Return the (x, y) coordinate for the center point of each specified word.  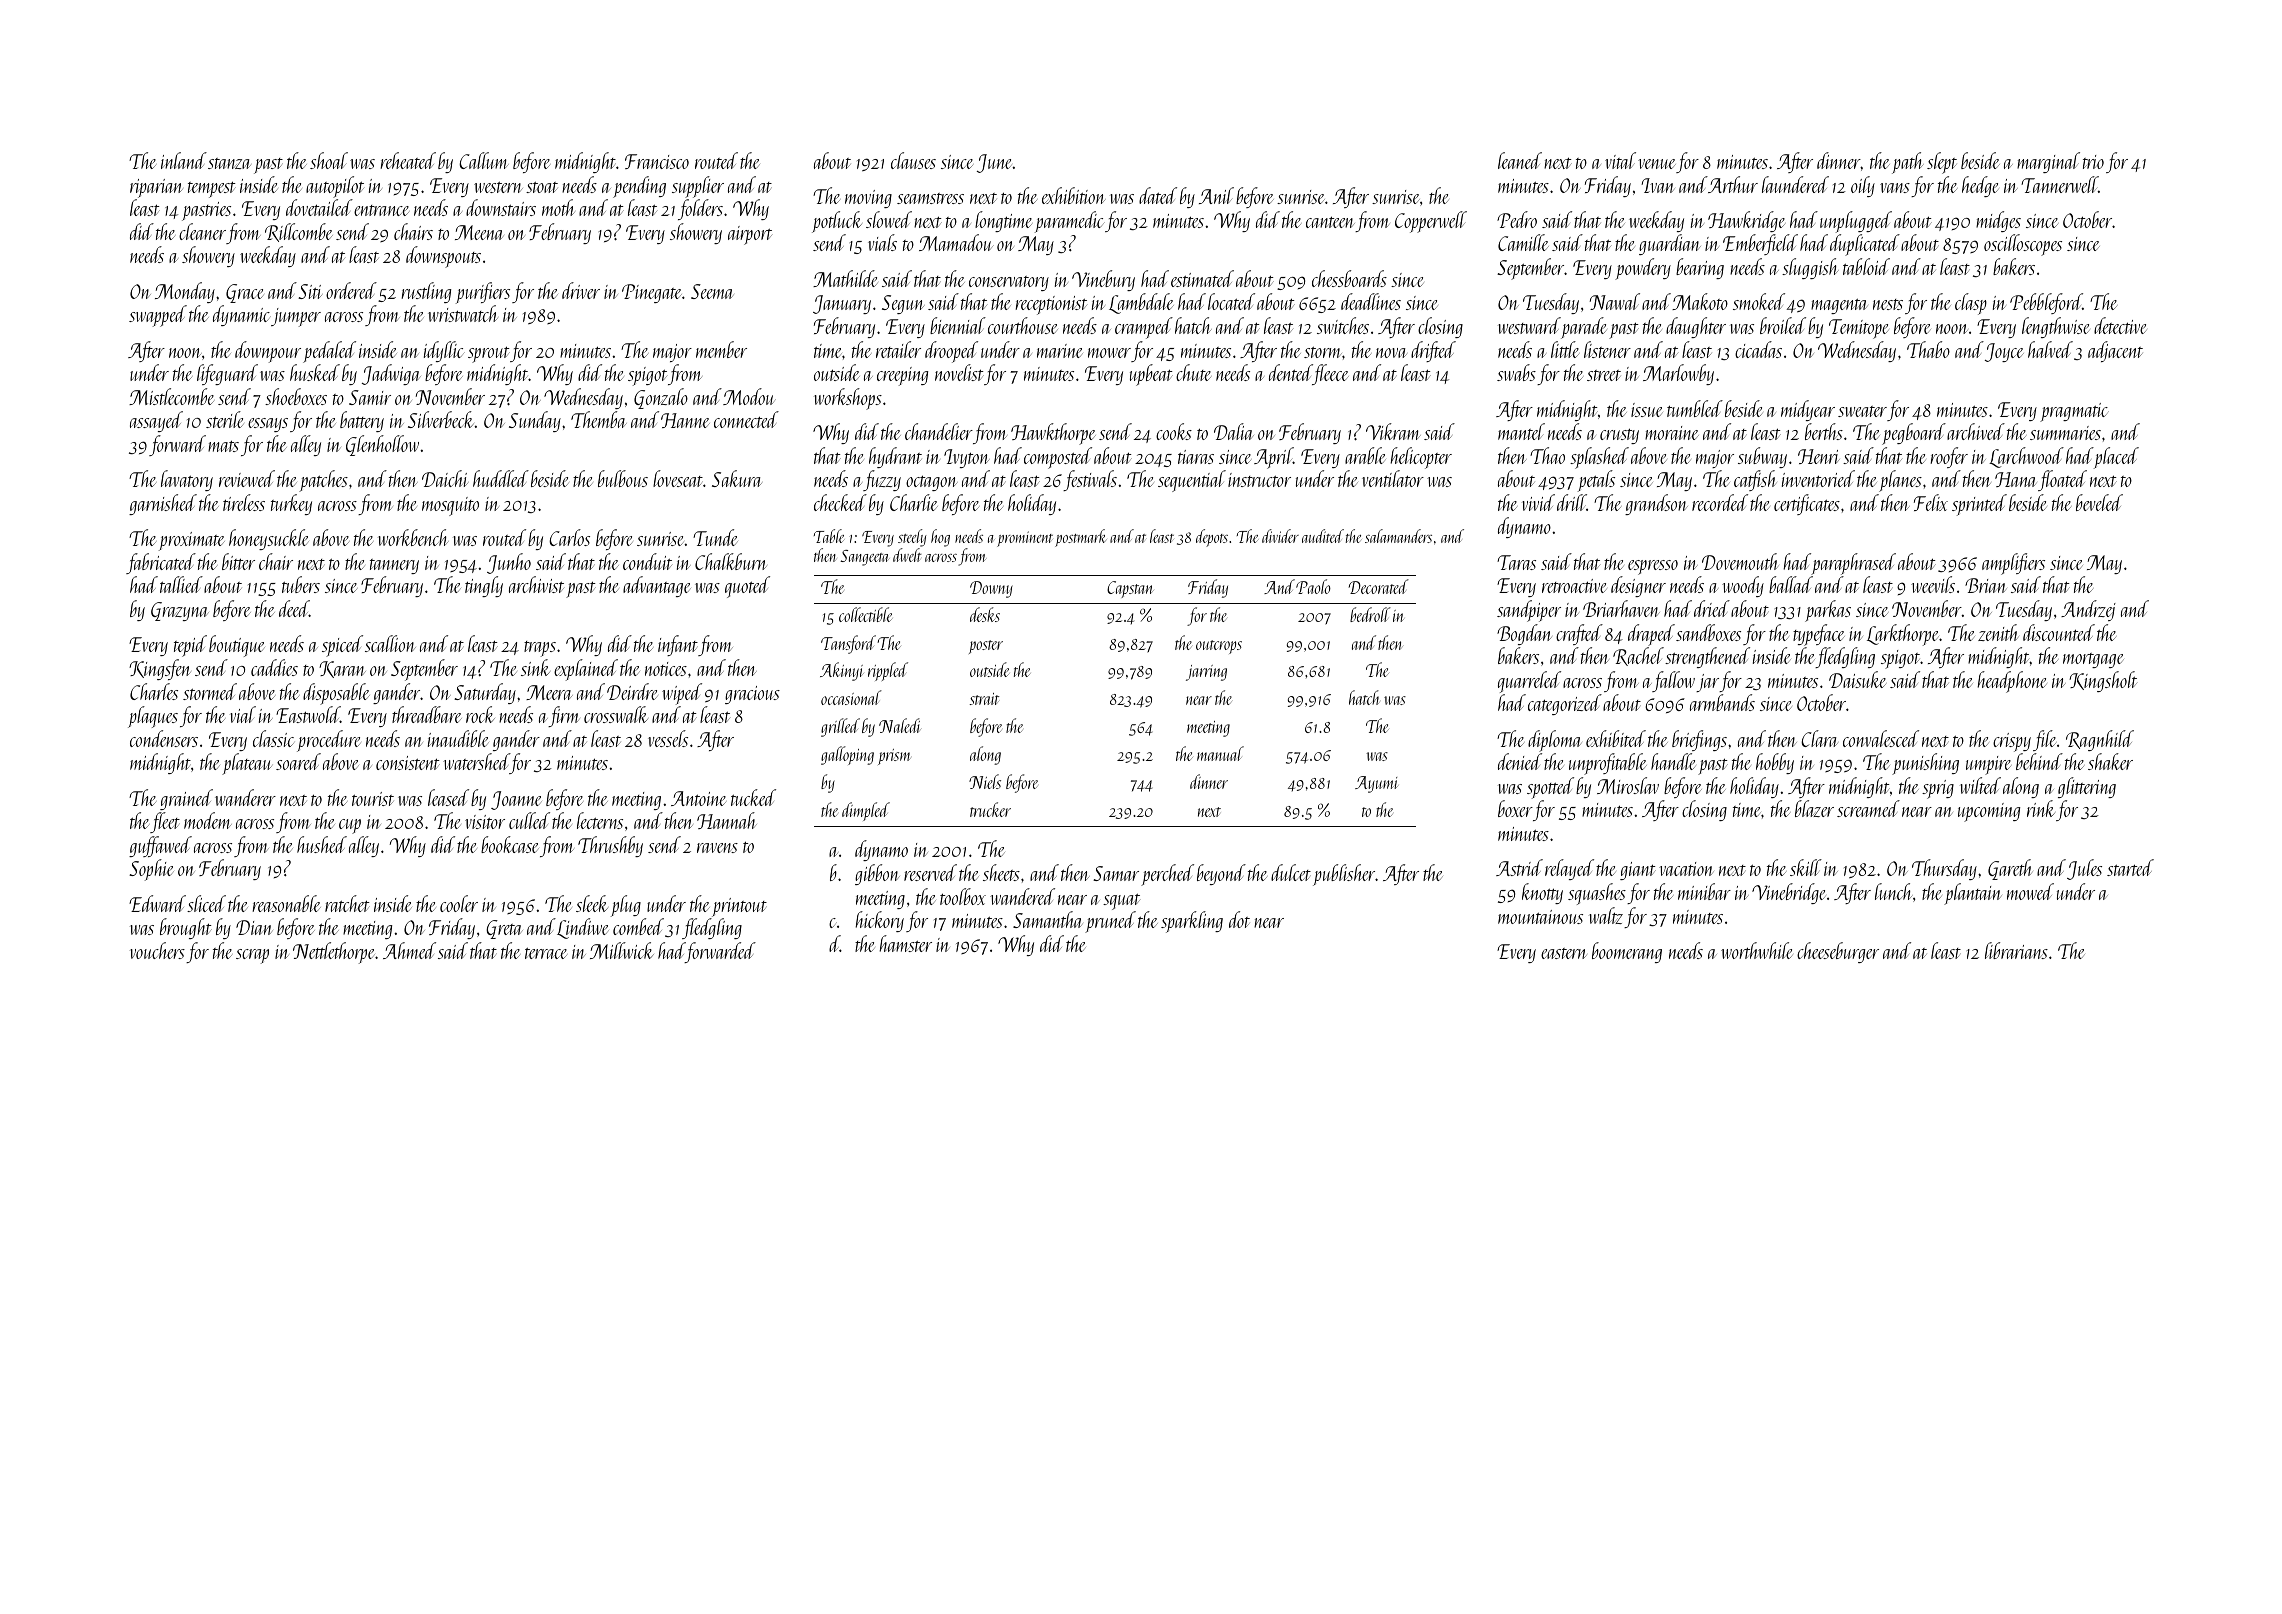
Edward (157, 903)
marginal (2048, 162)
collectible (866, 614)
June (995, 163)
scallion (390, 643)
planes (1900, 481)
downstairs (501, 207)
